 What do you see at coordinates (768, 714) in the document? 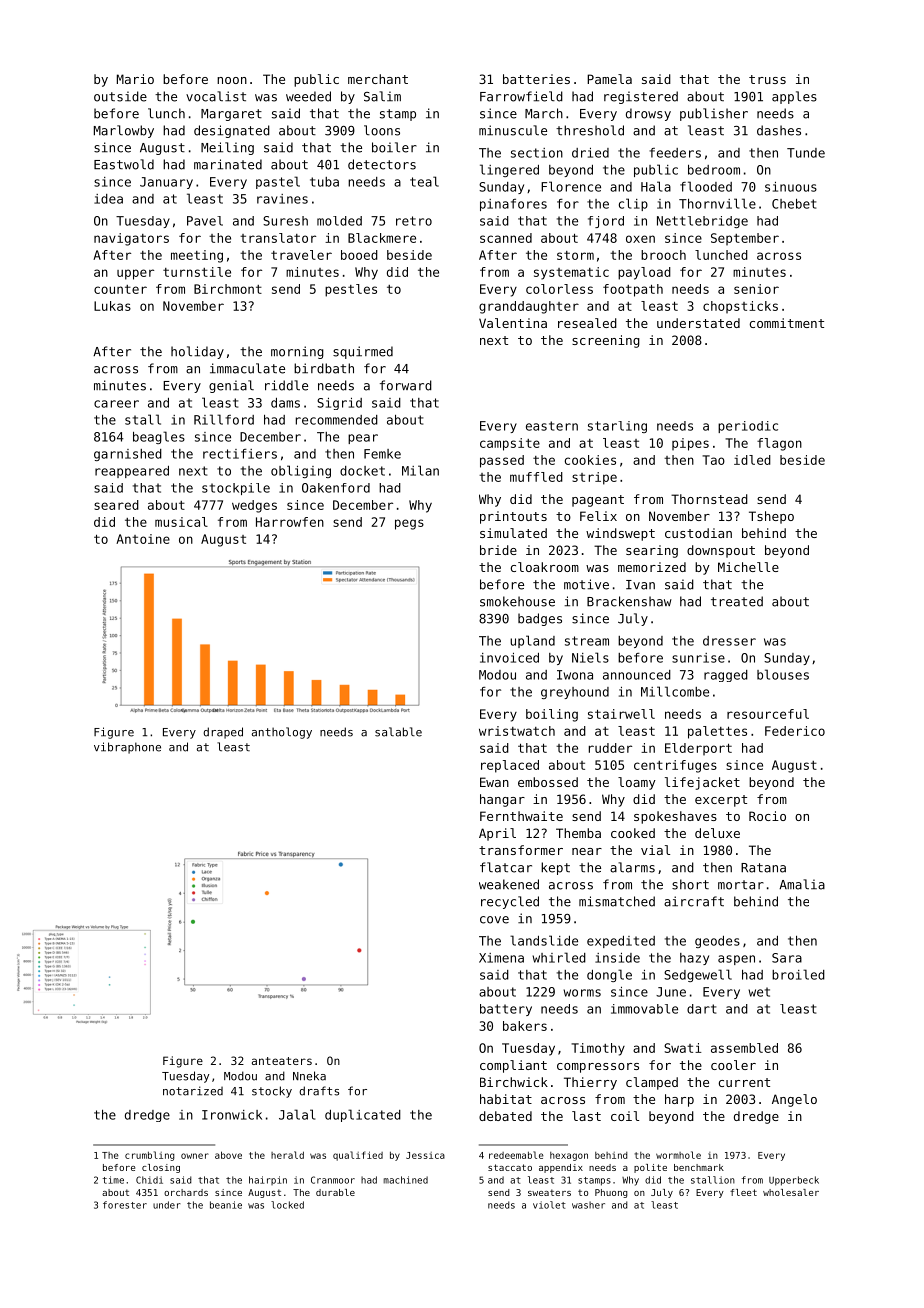
I see `resourceful` at bounding box center [768, 714].
